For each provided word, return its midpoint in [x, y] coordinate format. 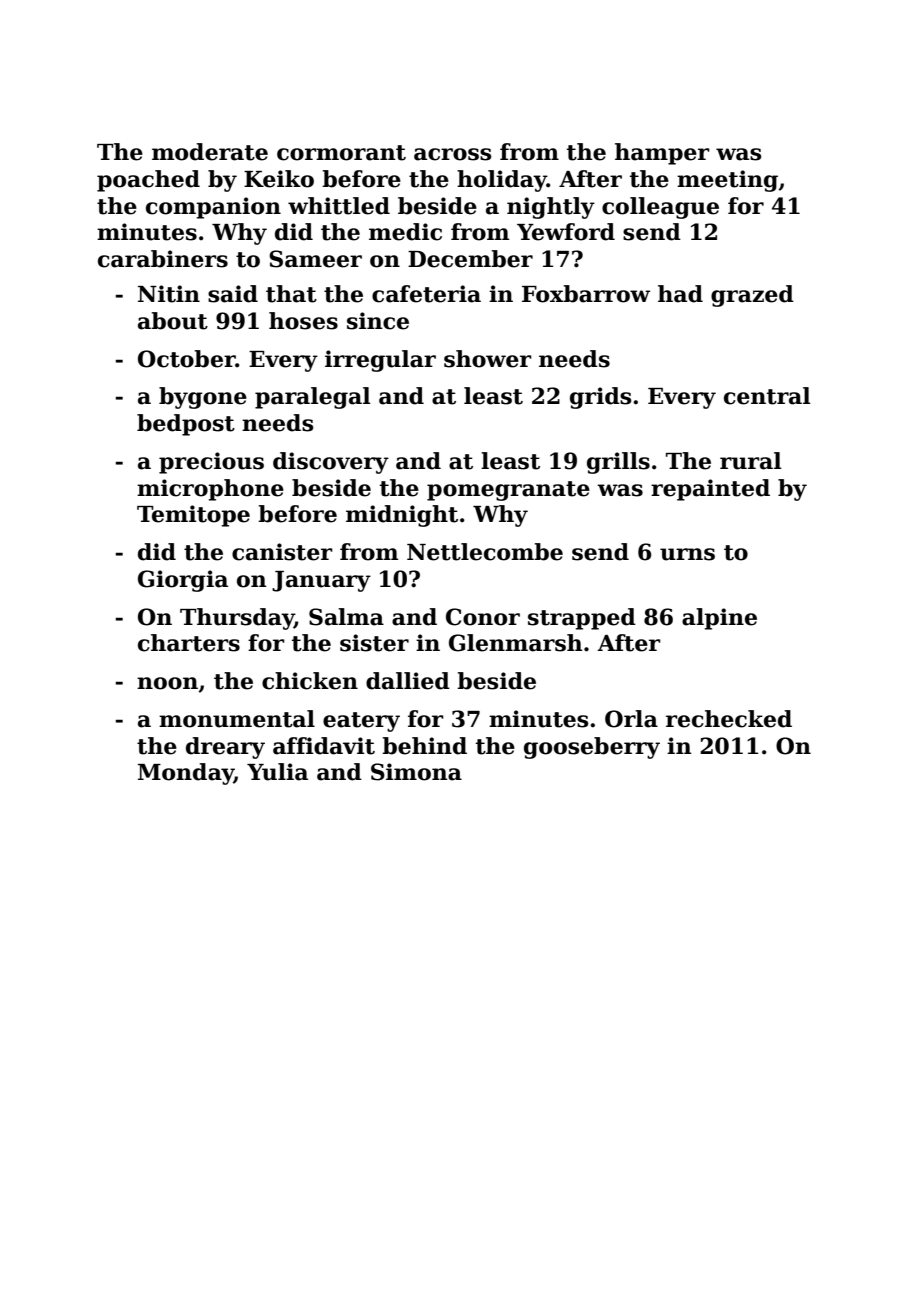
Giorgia [183, 581]
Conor [483, 617]
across [452, 154]
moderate [210, 152]
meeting [727, 181]
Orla [631, 719]
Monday [186, 774]
